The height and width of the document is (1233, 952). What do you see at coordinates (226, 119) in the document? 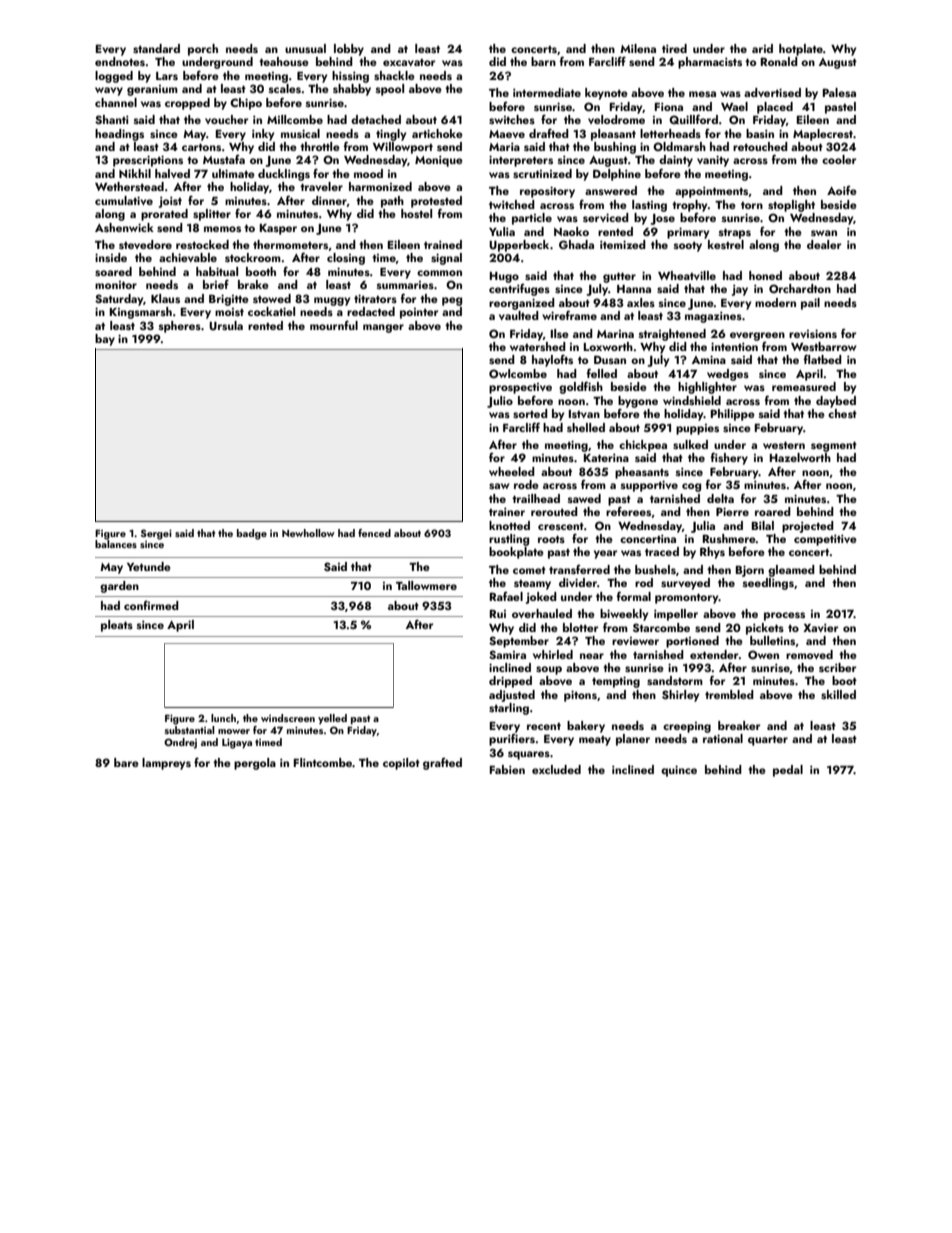
I see `voucher` at bounding box center [226, 119].
